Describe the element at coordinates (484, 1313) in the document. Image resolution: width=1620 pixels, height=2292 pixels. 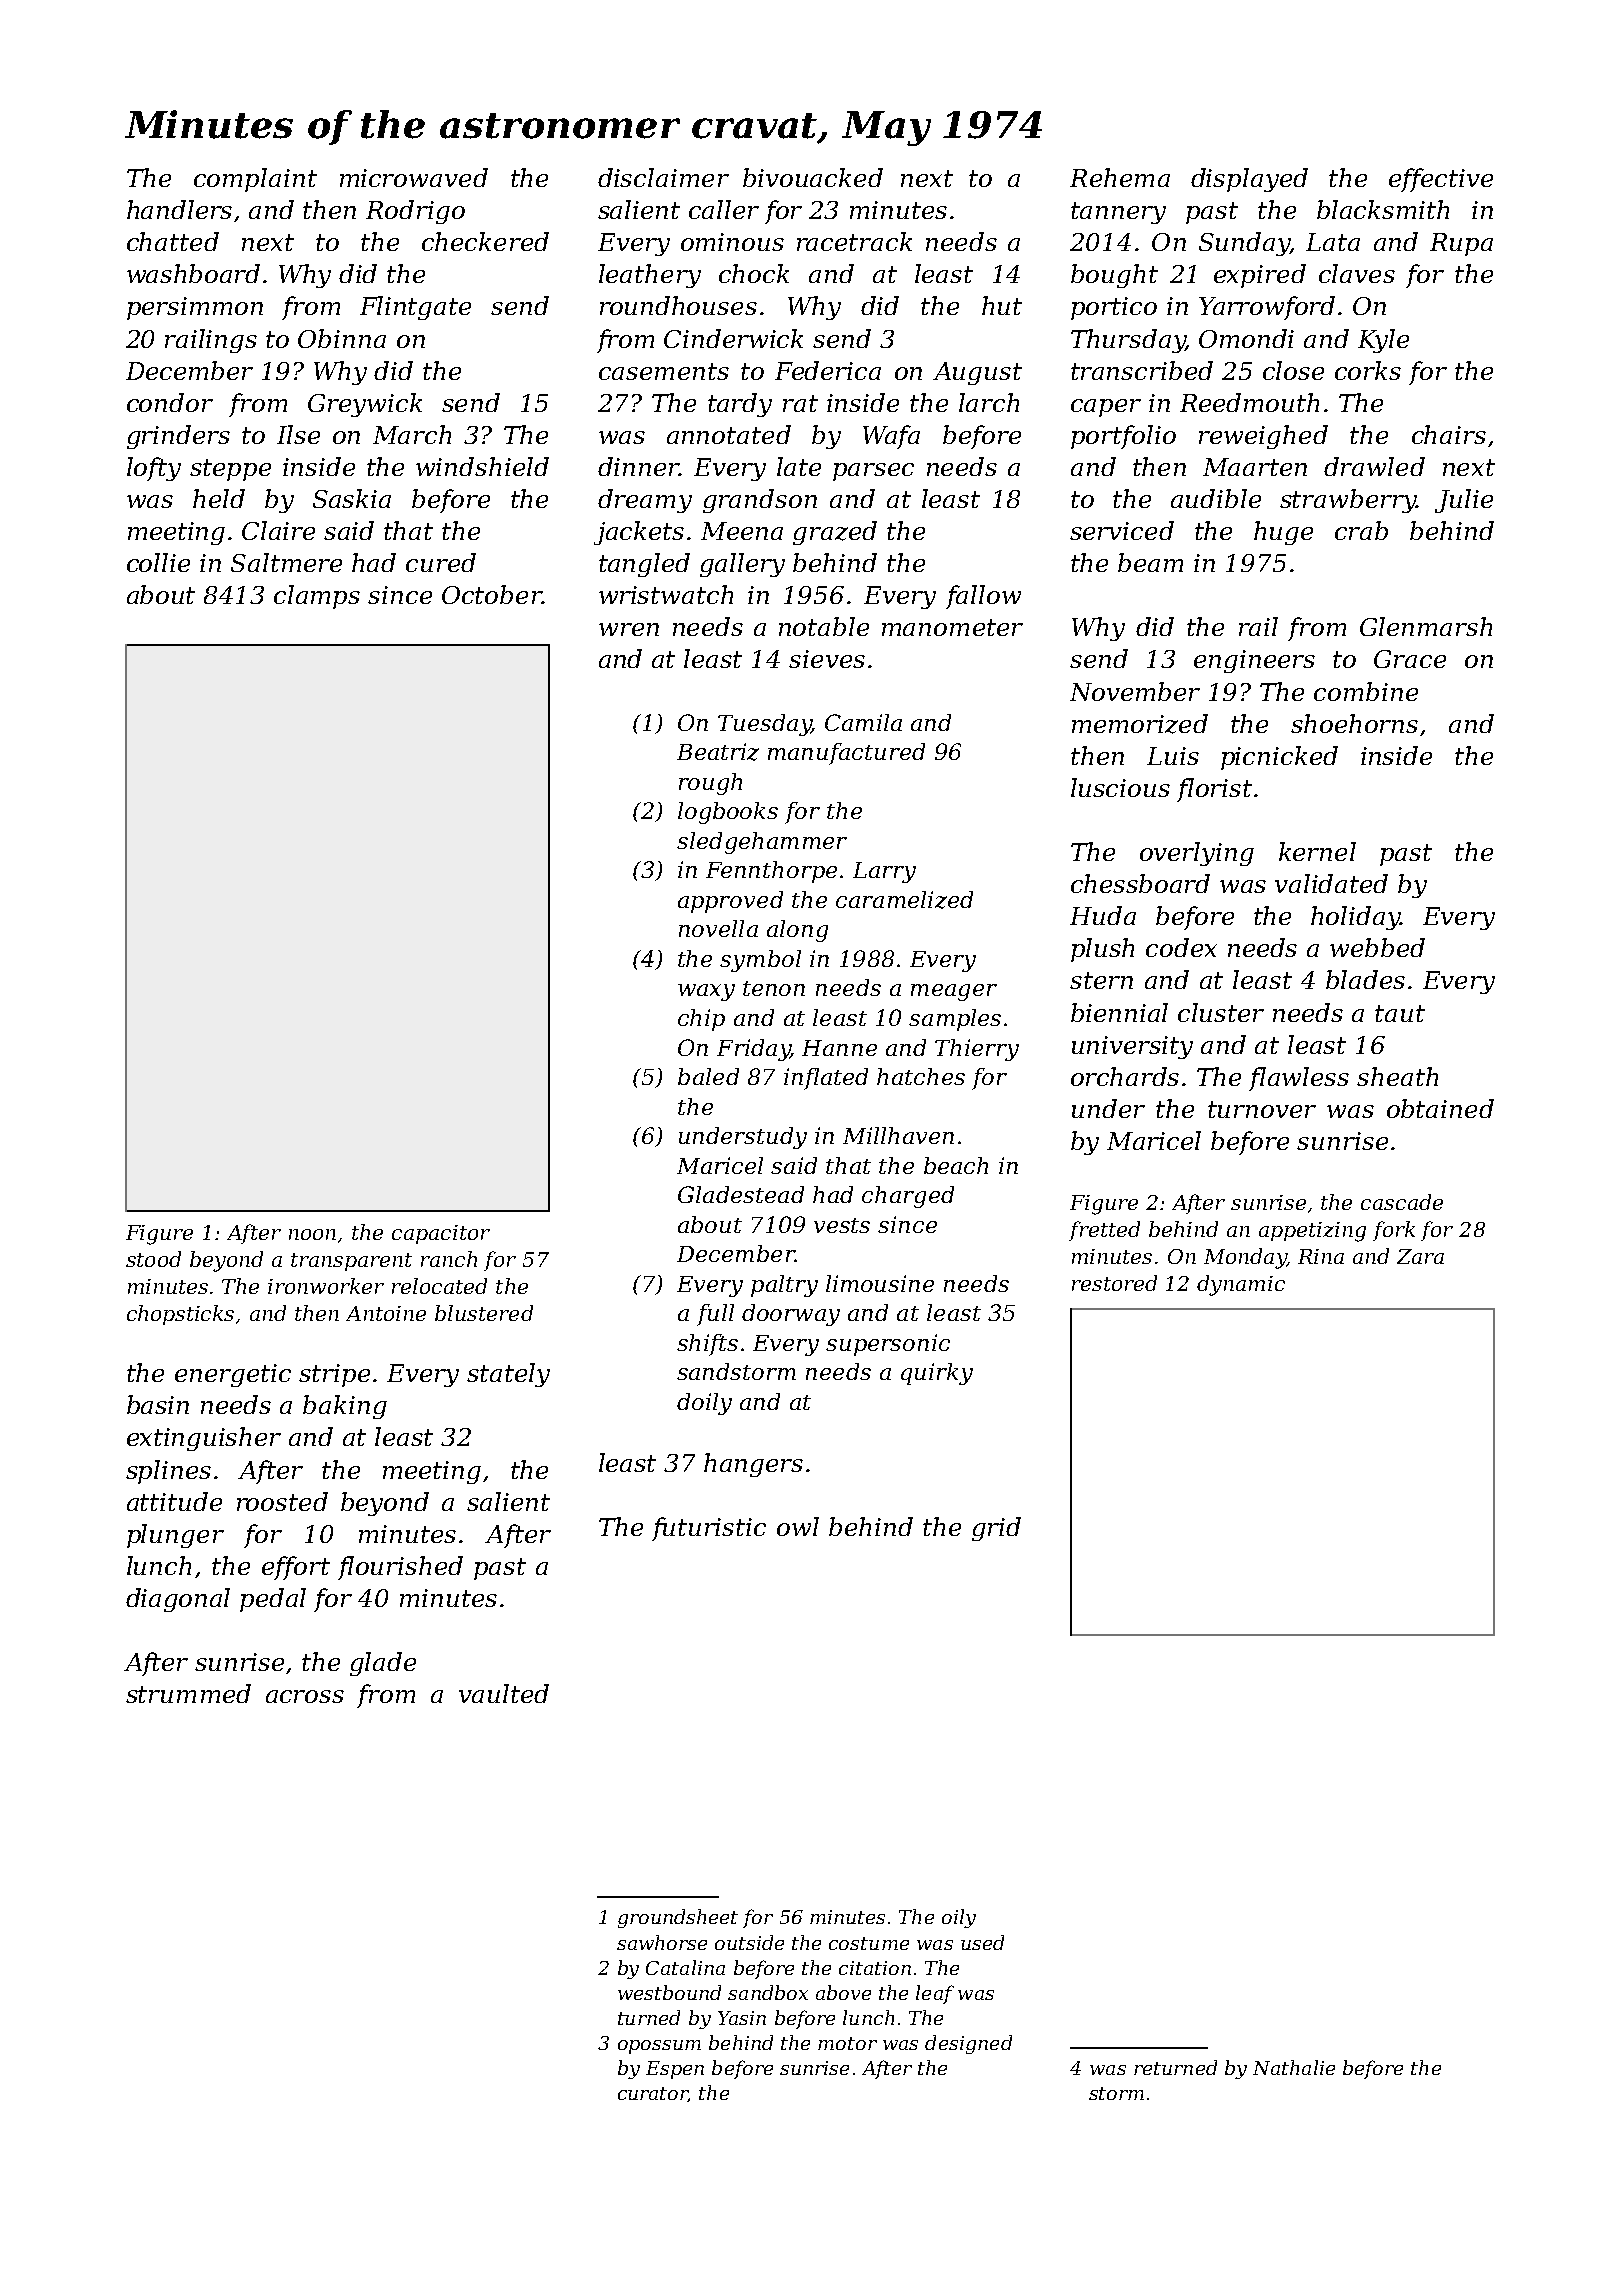
I see `blustered` at that location.
